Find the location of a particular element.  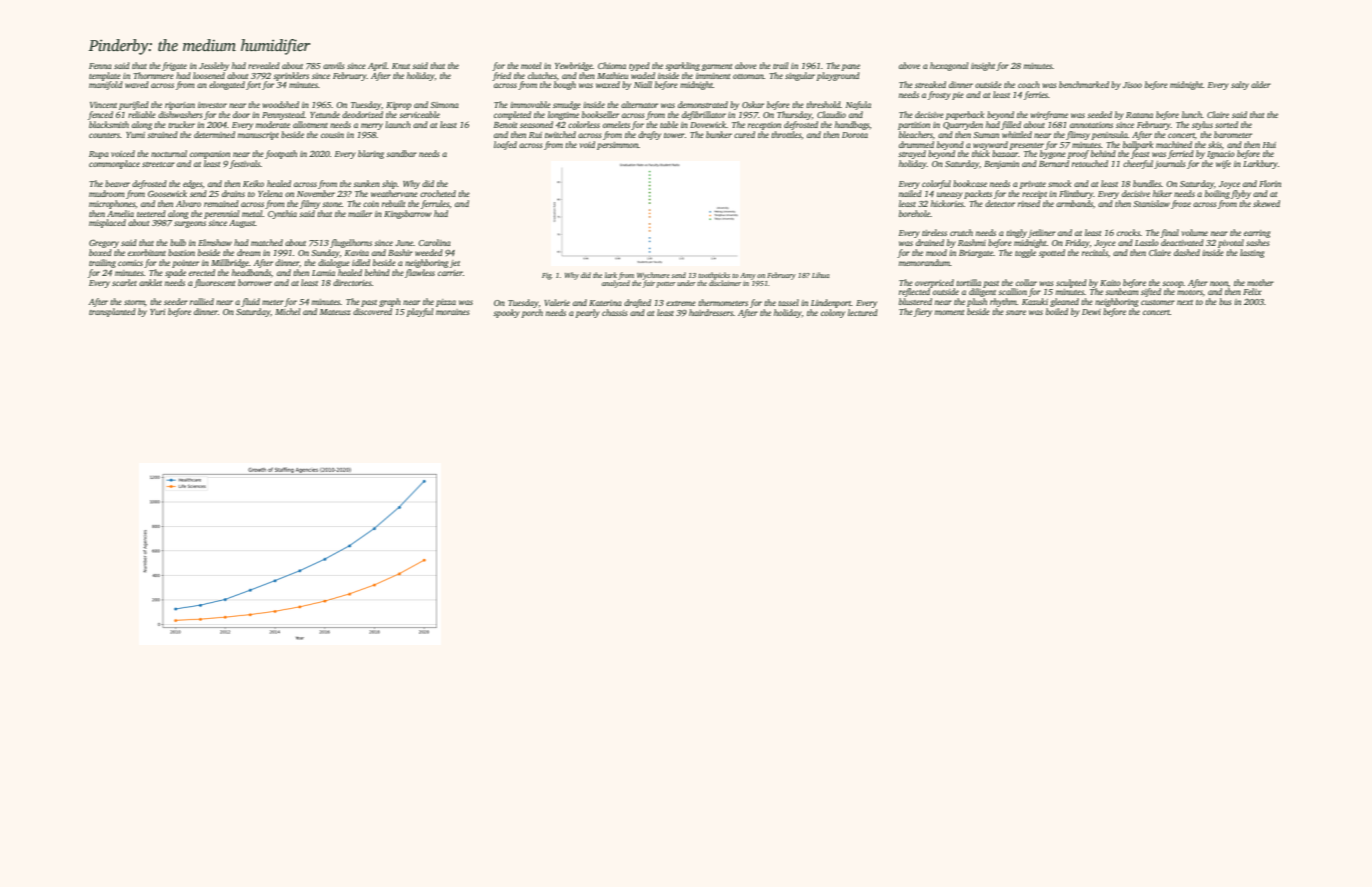

bunker is located at coordinates (719, 134).
